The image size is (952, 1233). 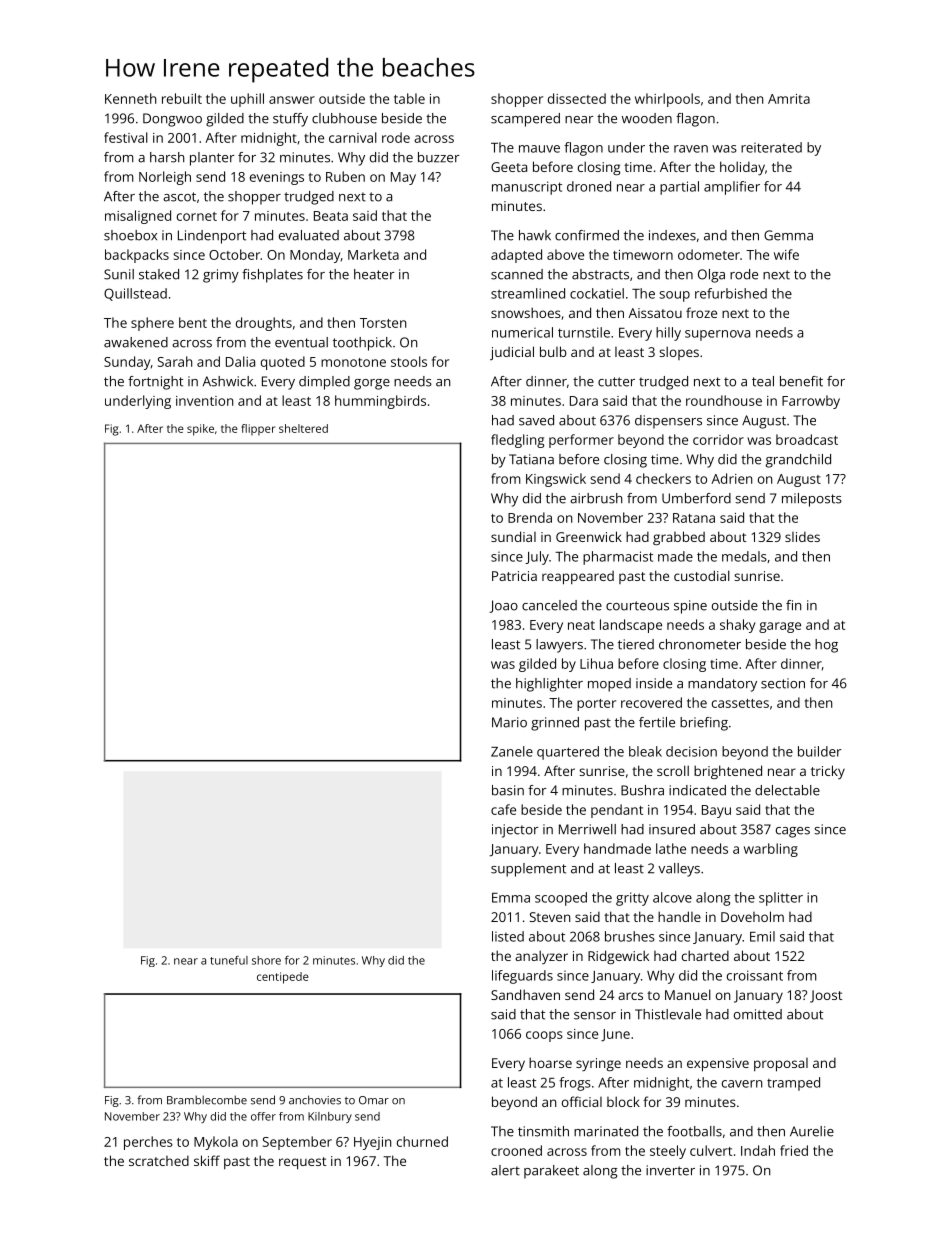 I want to click on hummingbirds, so click(x=380, y=402).
